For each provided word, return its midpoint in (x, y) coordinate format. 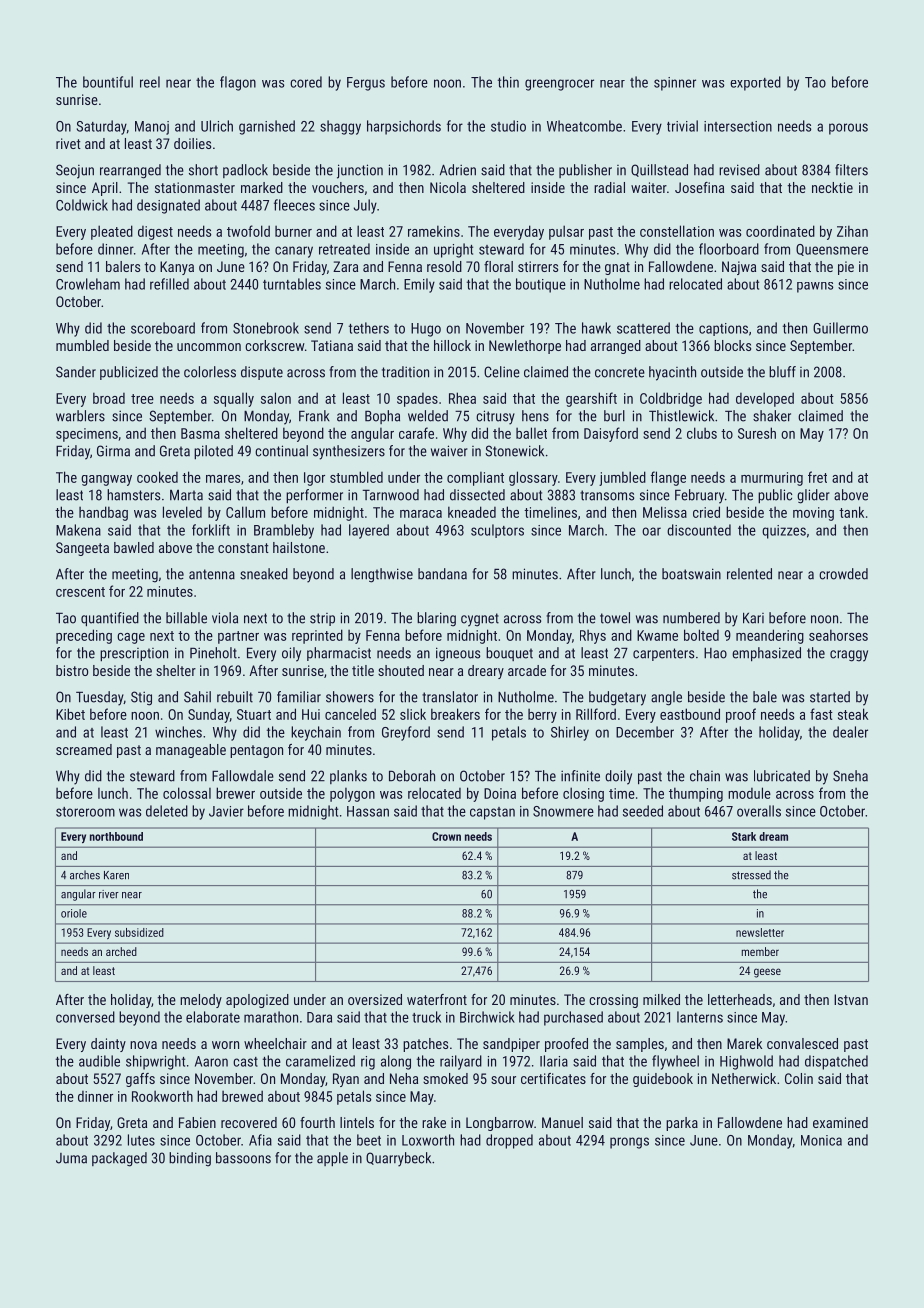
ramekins (434, 231)
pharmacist (339, 654)
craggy (849, 656)
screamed (84, 749)
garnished (267, 127)
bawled (134, 547)
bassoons (243, 1158)
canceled (350, 714)
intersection (738, 126)
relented (749, 574)
